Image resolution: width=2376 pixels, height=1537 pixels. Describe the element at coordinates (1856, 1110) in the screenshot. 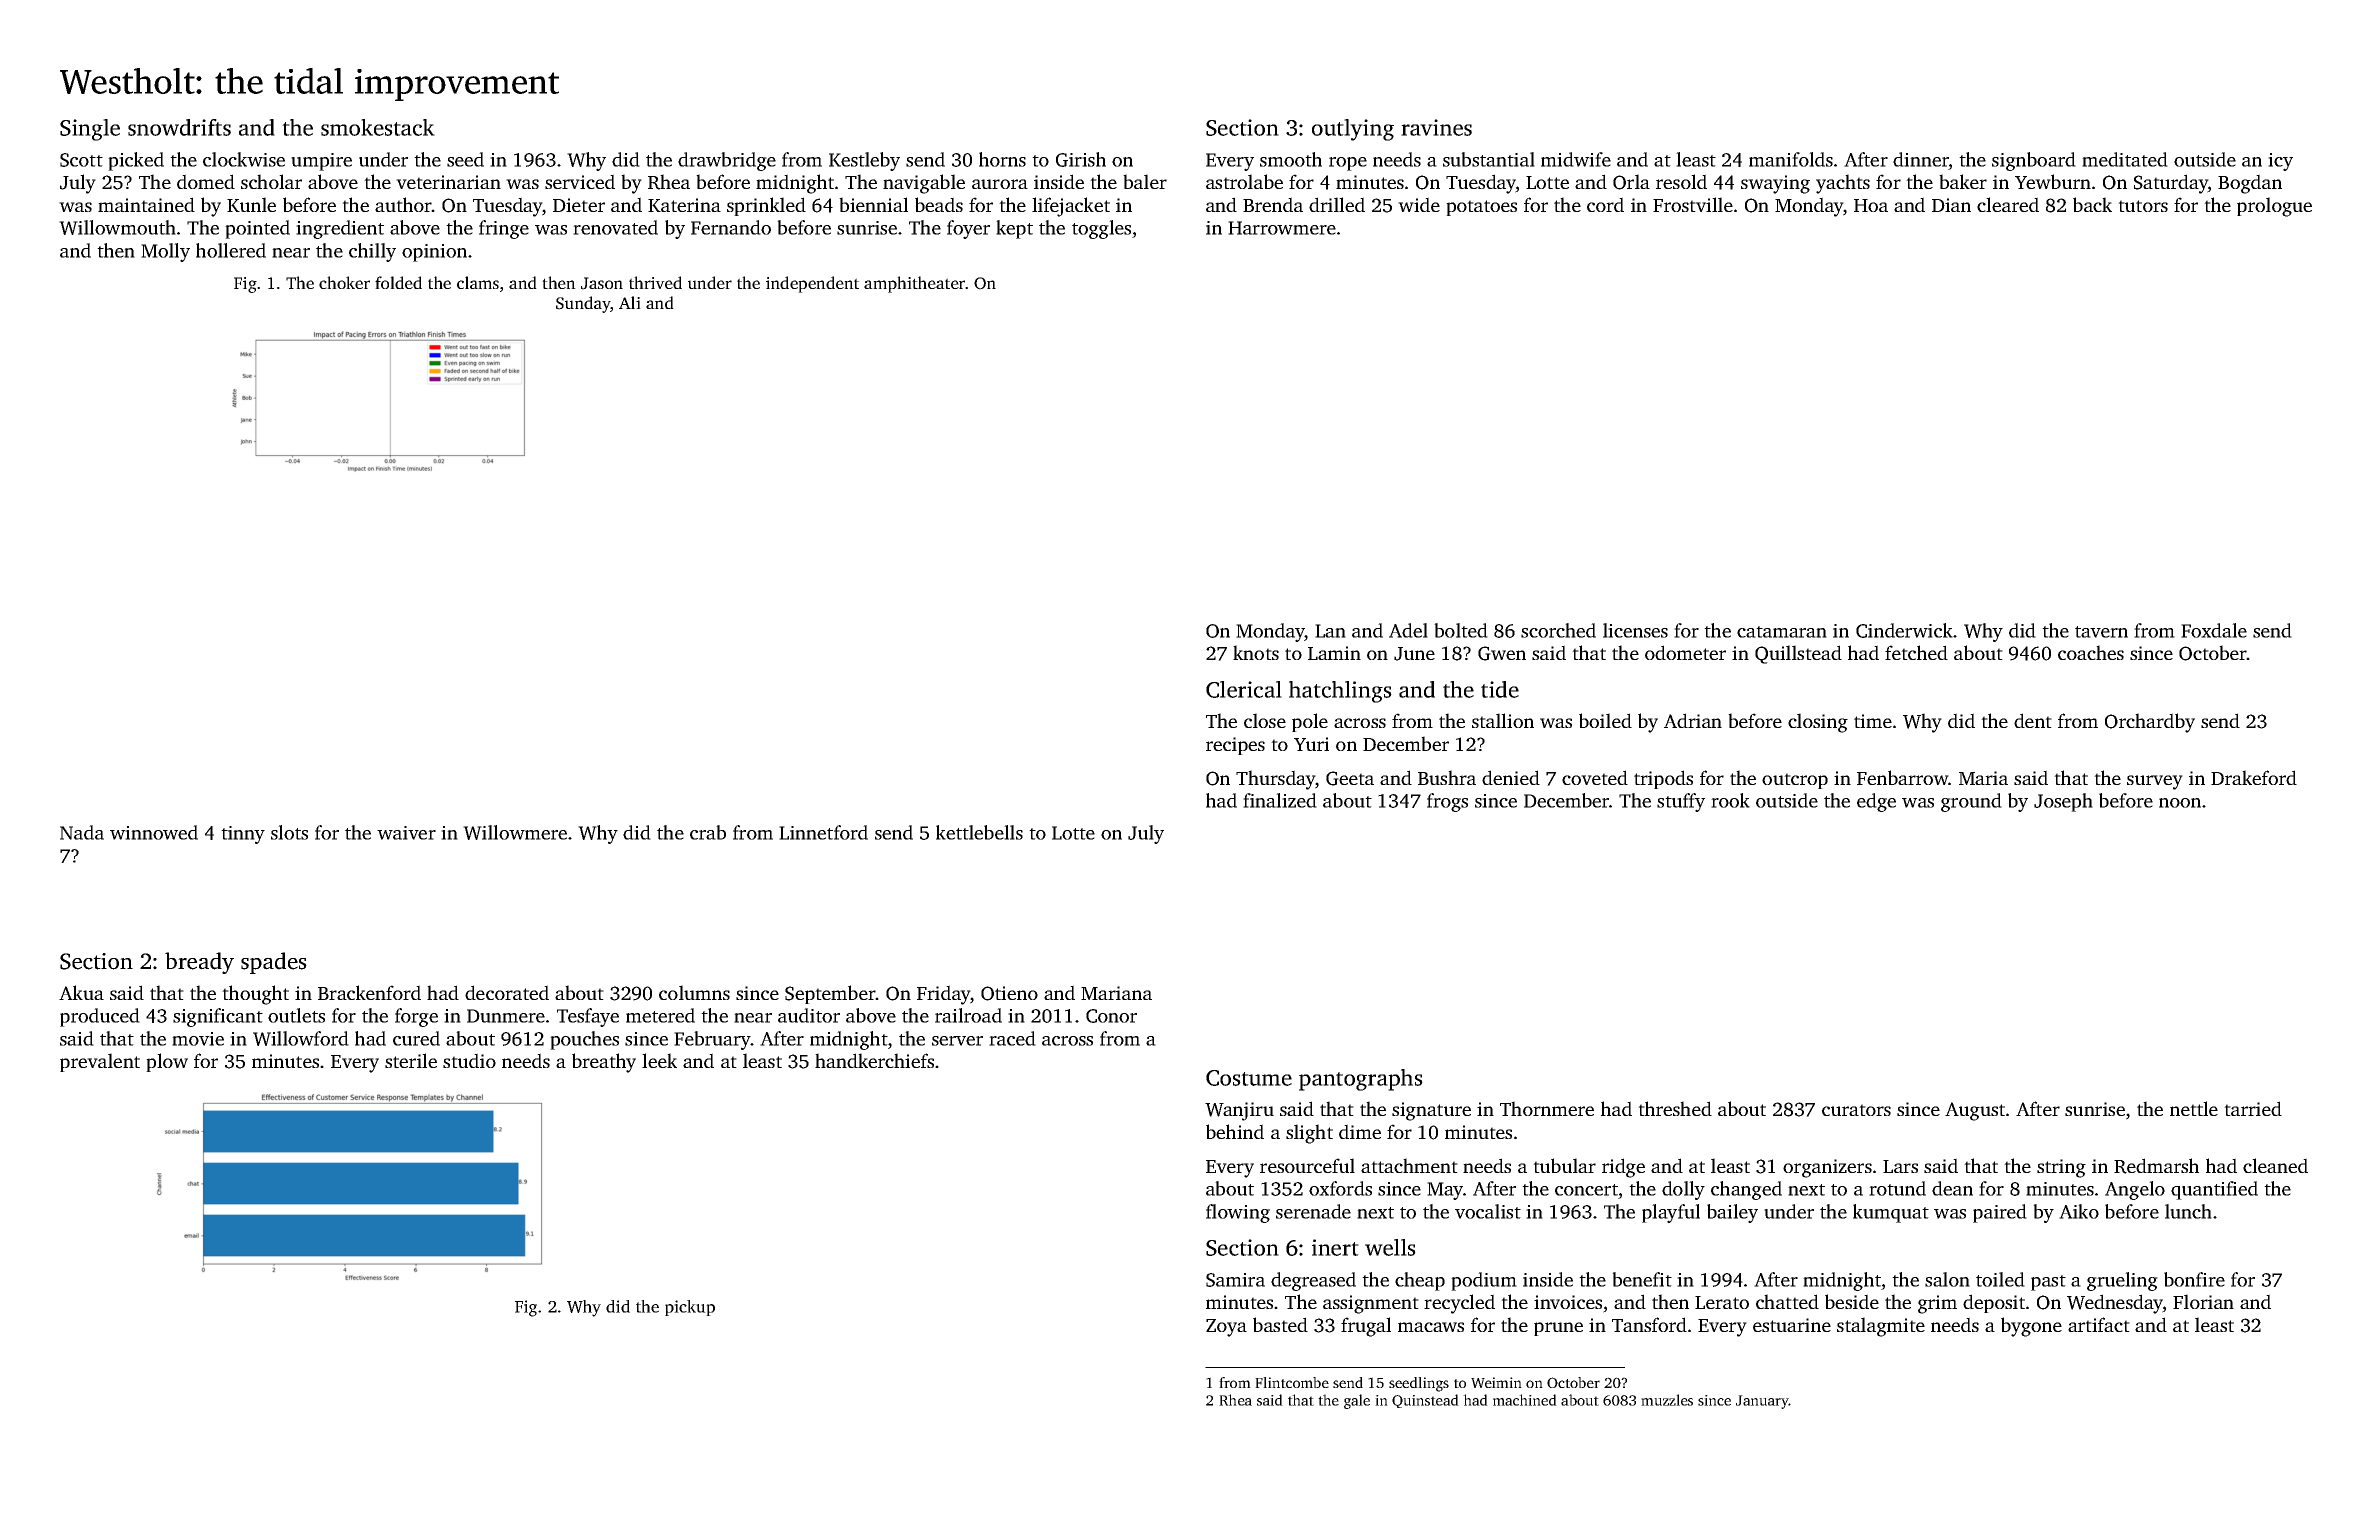

I see `curators` at that location.
